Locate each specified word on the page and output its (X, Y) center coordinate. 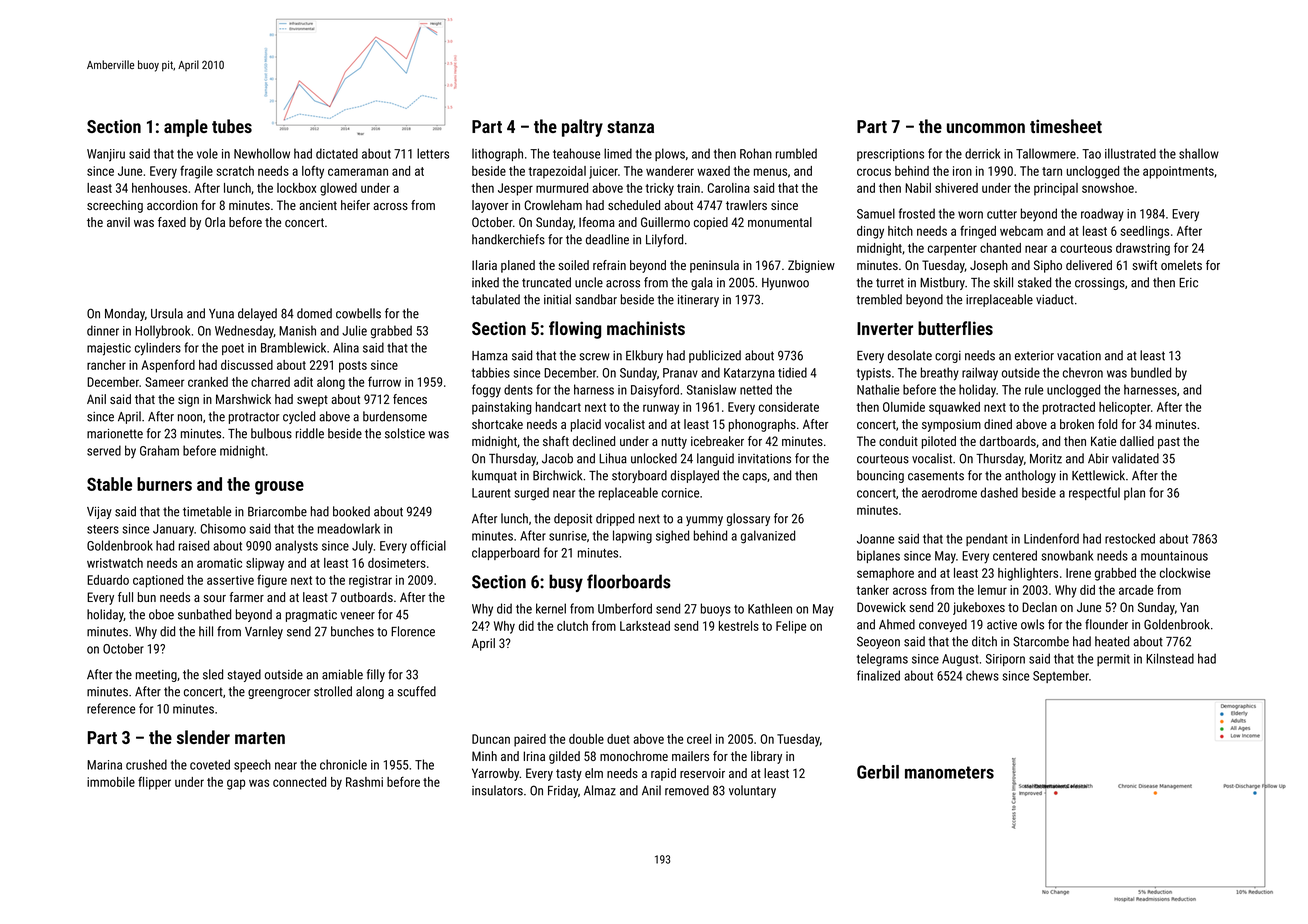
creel (699, 739)
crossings (1100, 284)
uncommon (986, 128)
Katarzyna (749, 374)
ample (186, 128)
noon (190, 418)
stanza (630, 127)
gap (236, 784)
